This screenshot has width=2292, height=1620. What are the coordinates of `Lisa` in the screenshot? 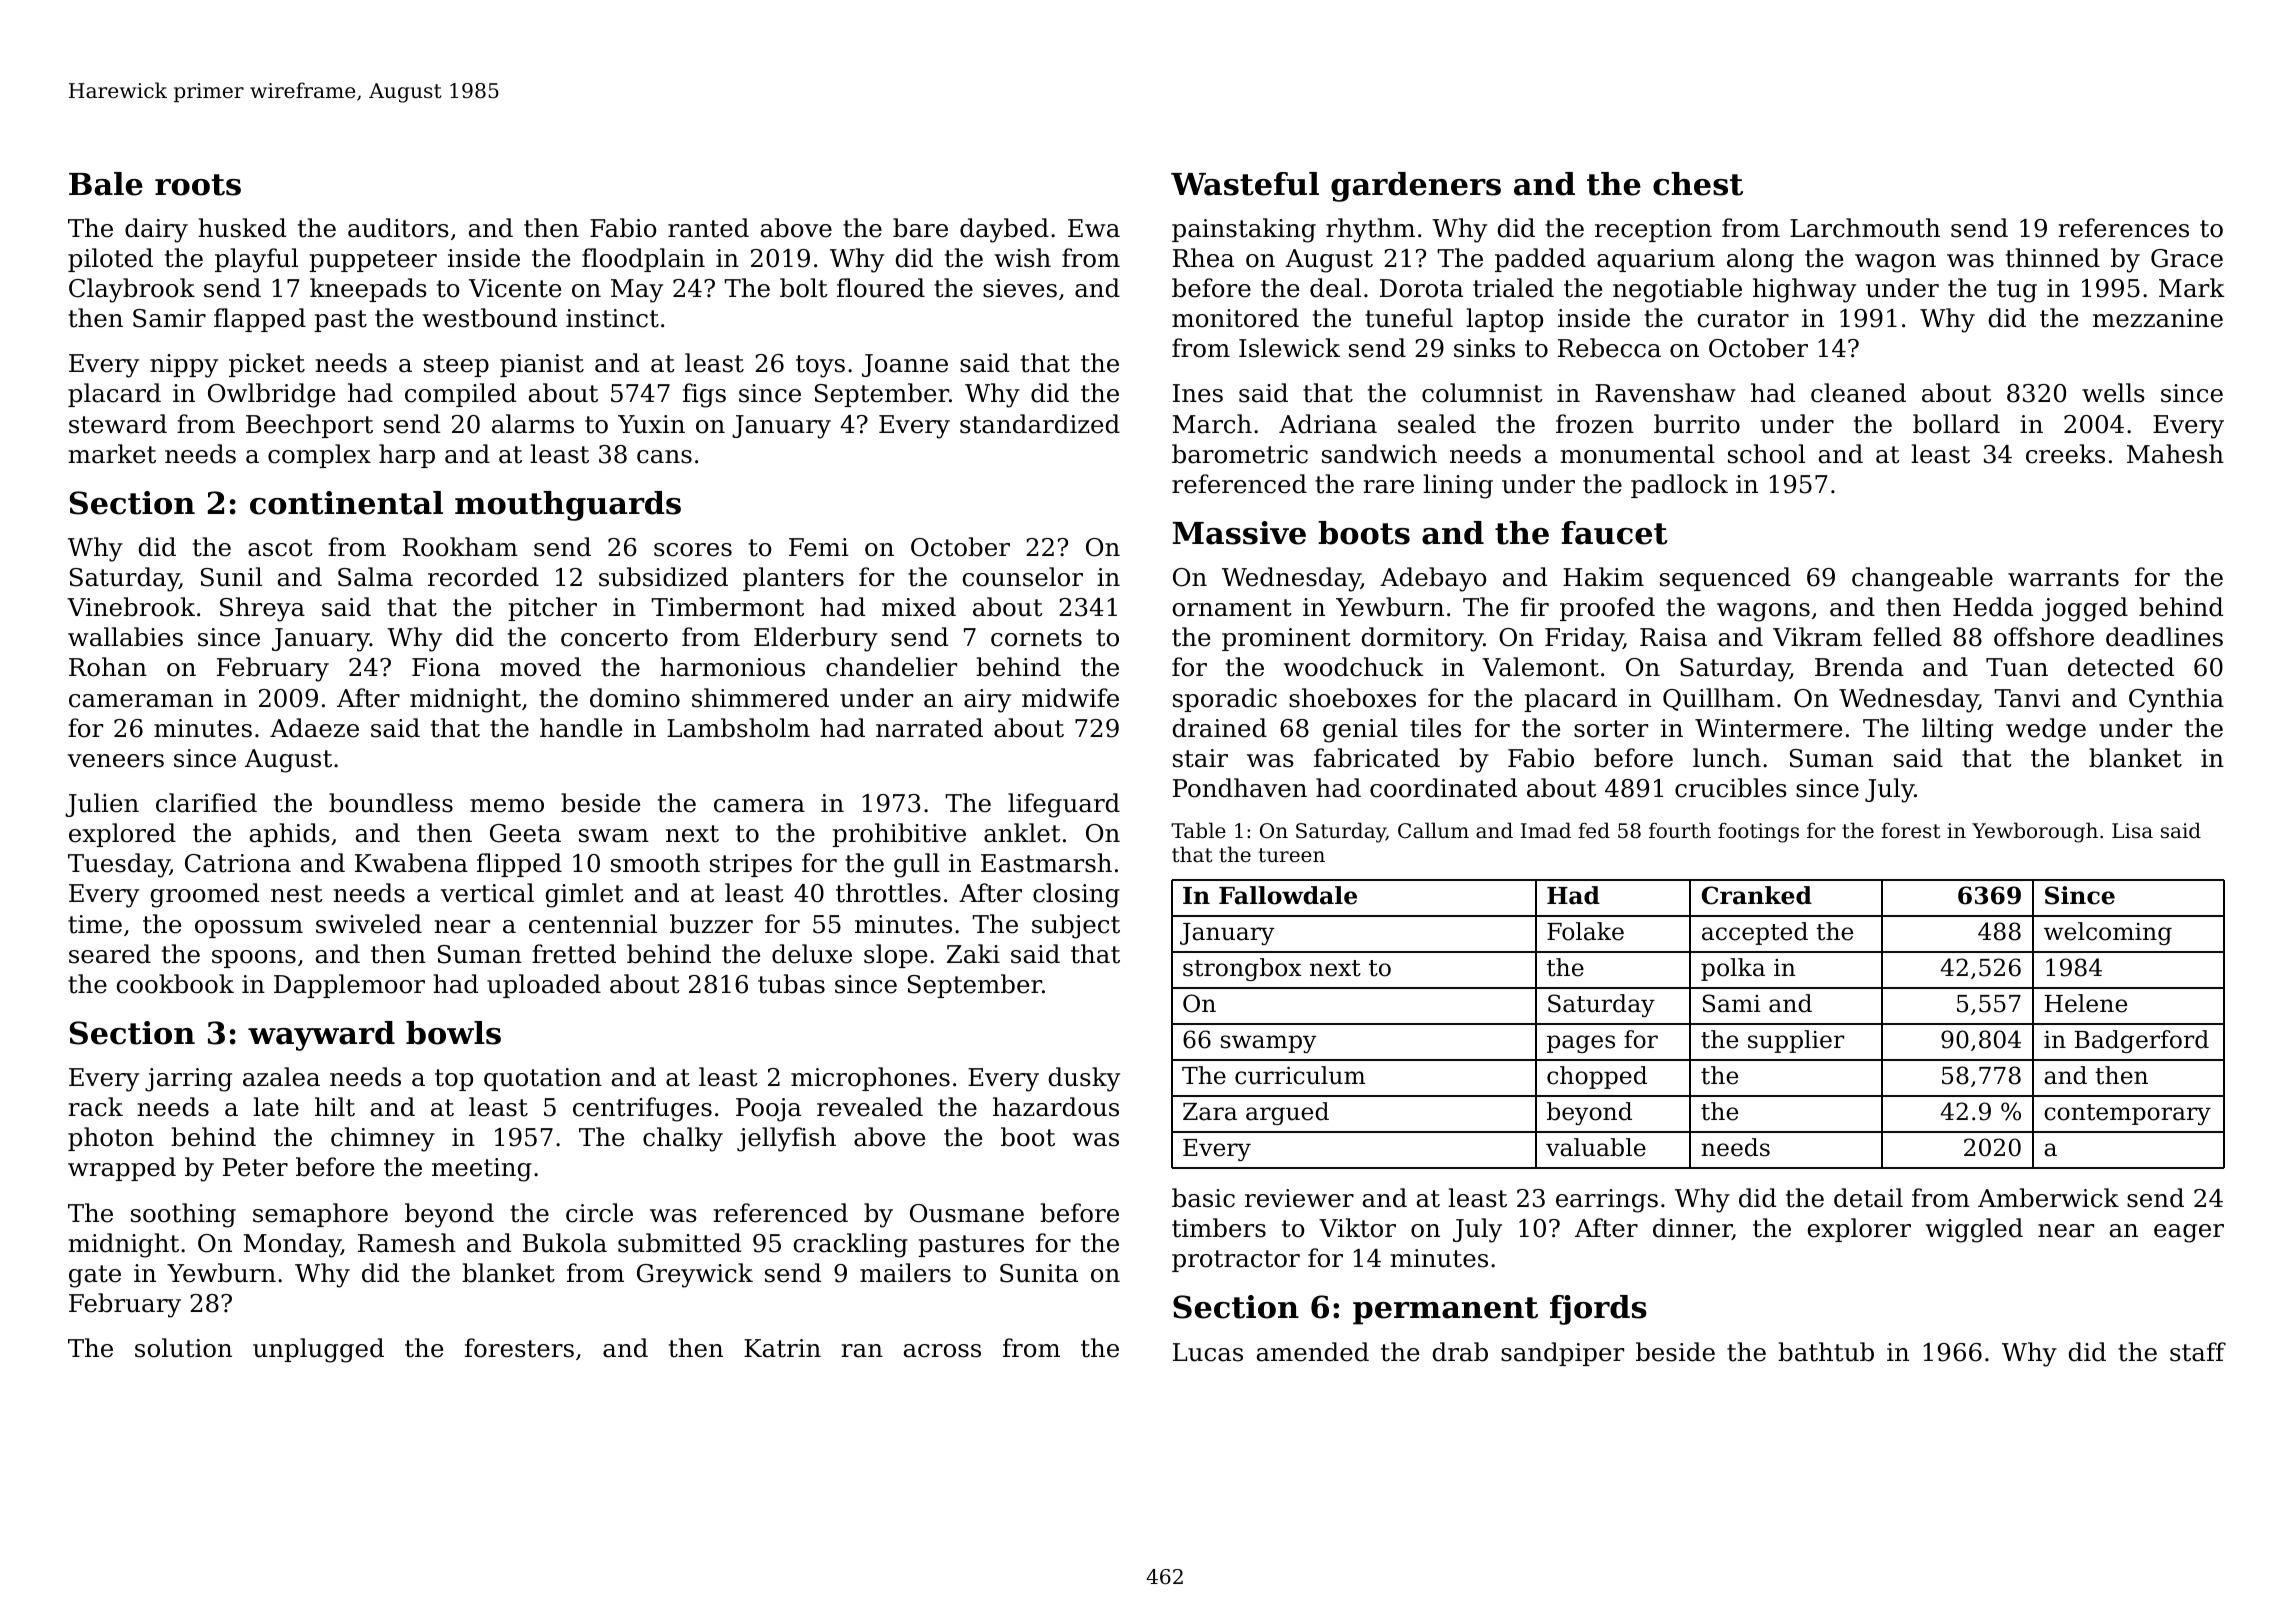 It's located at (2132, 830).
